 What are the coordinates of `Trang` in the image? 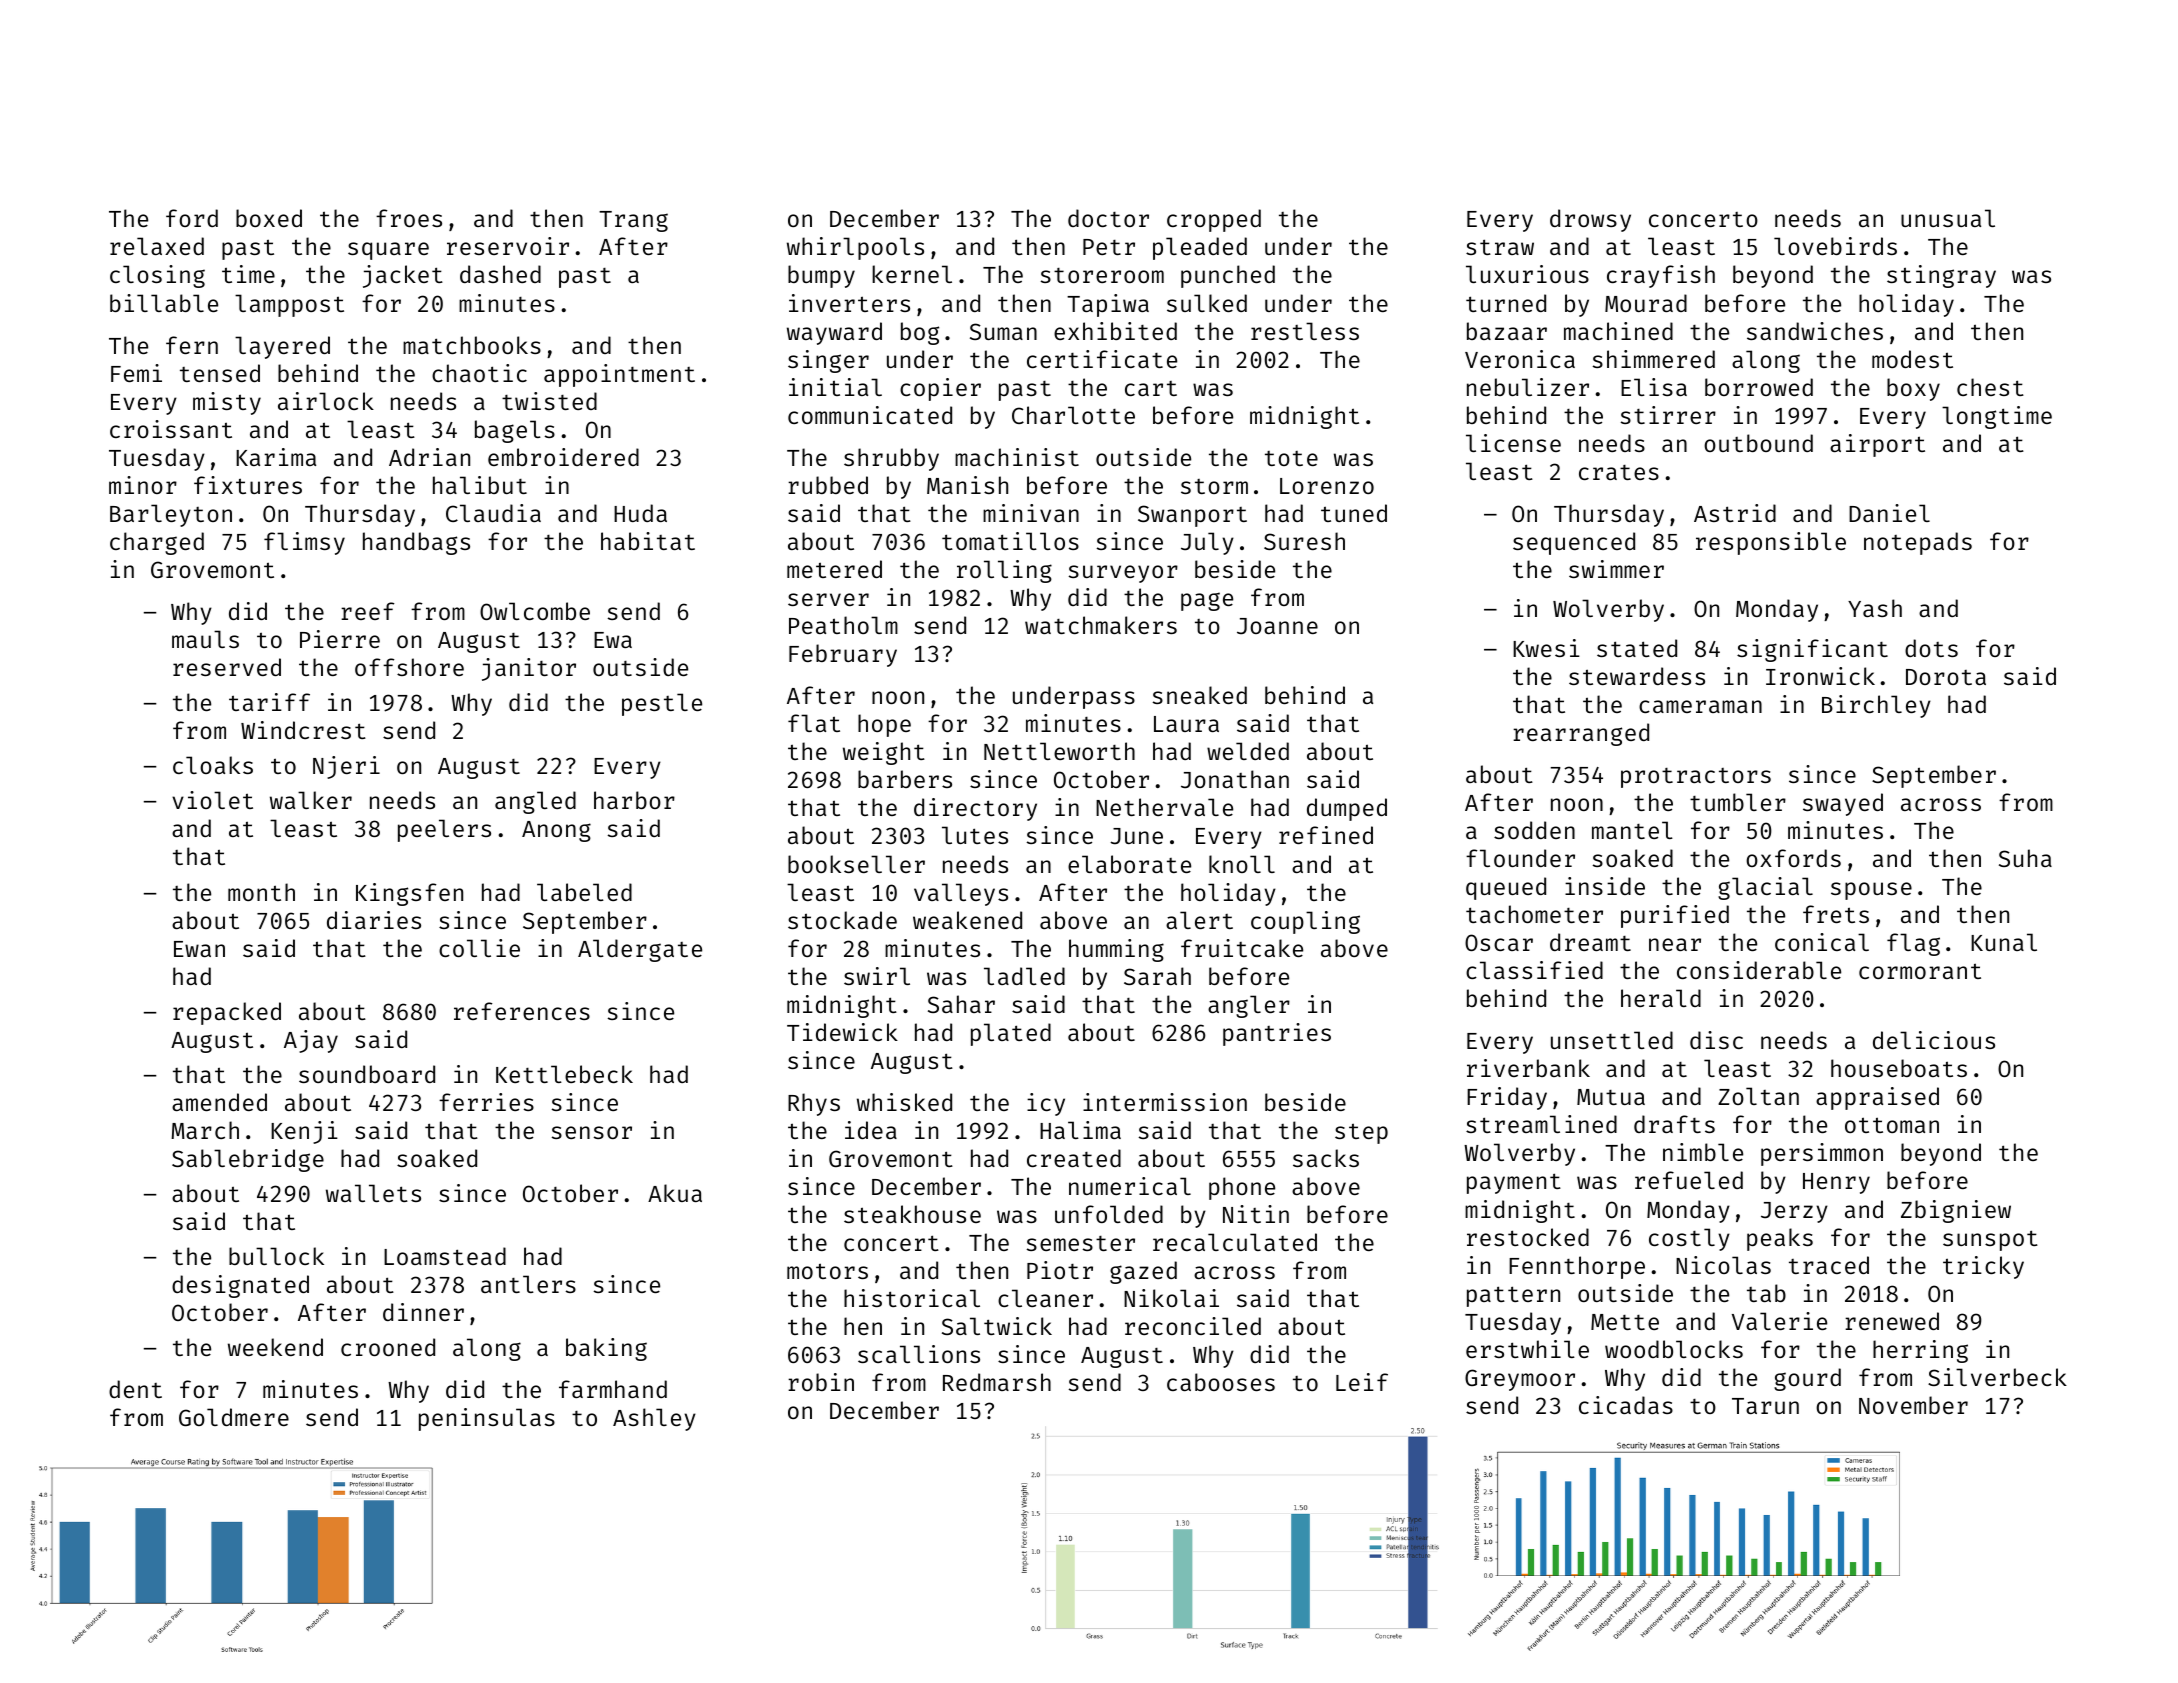 It's located at (633, 221).
